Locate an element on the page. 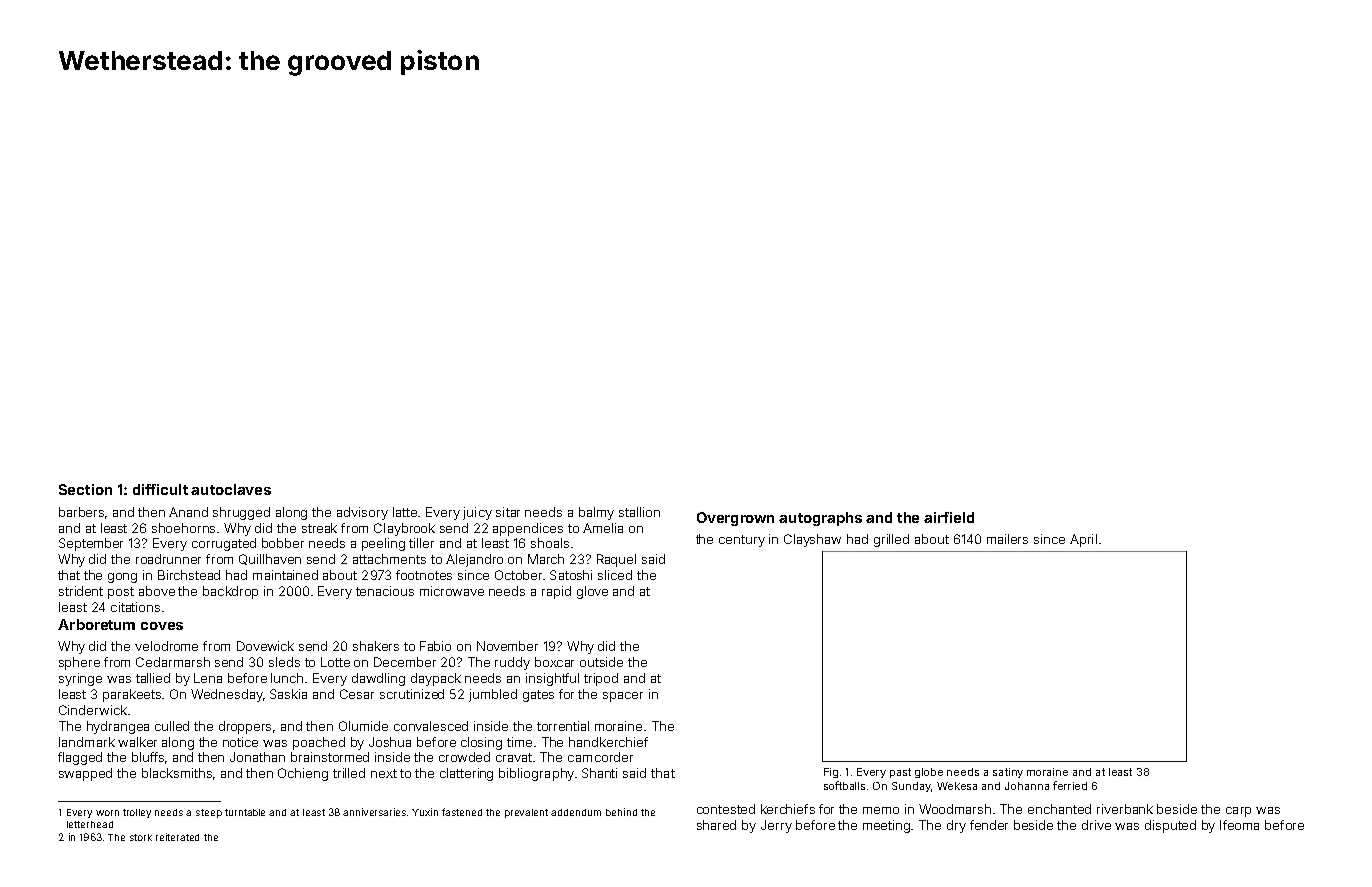 This image has height=887, width=1372. autoclaves is located at coordinates (231, 489).
